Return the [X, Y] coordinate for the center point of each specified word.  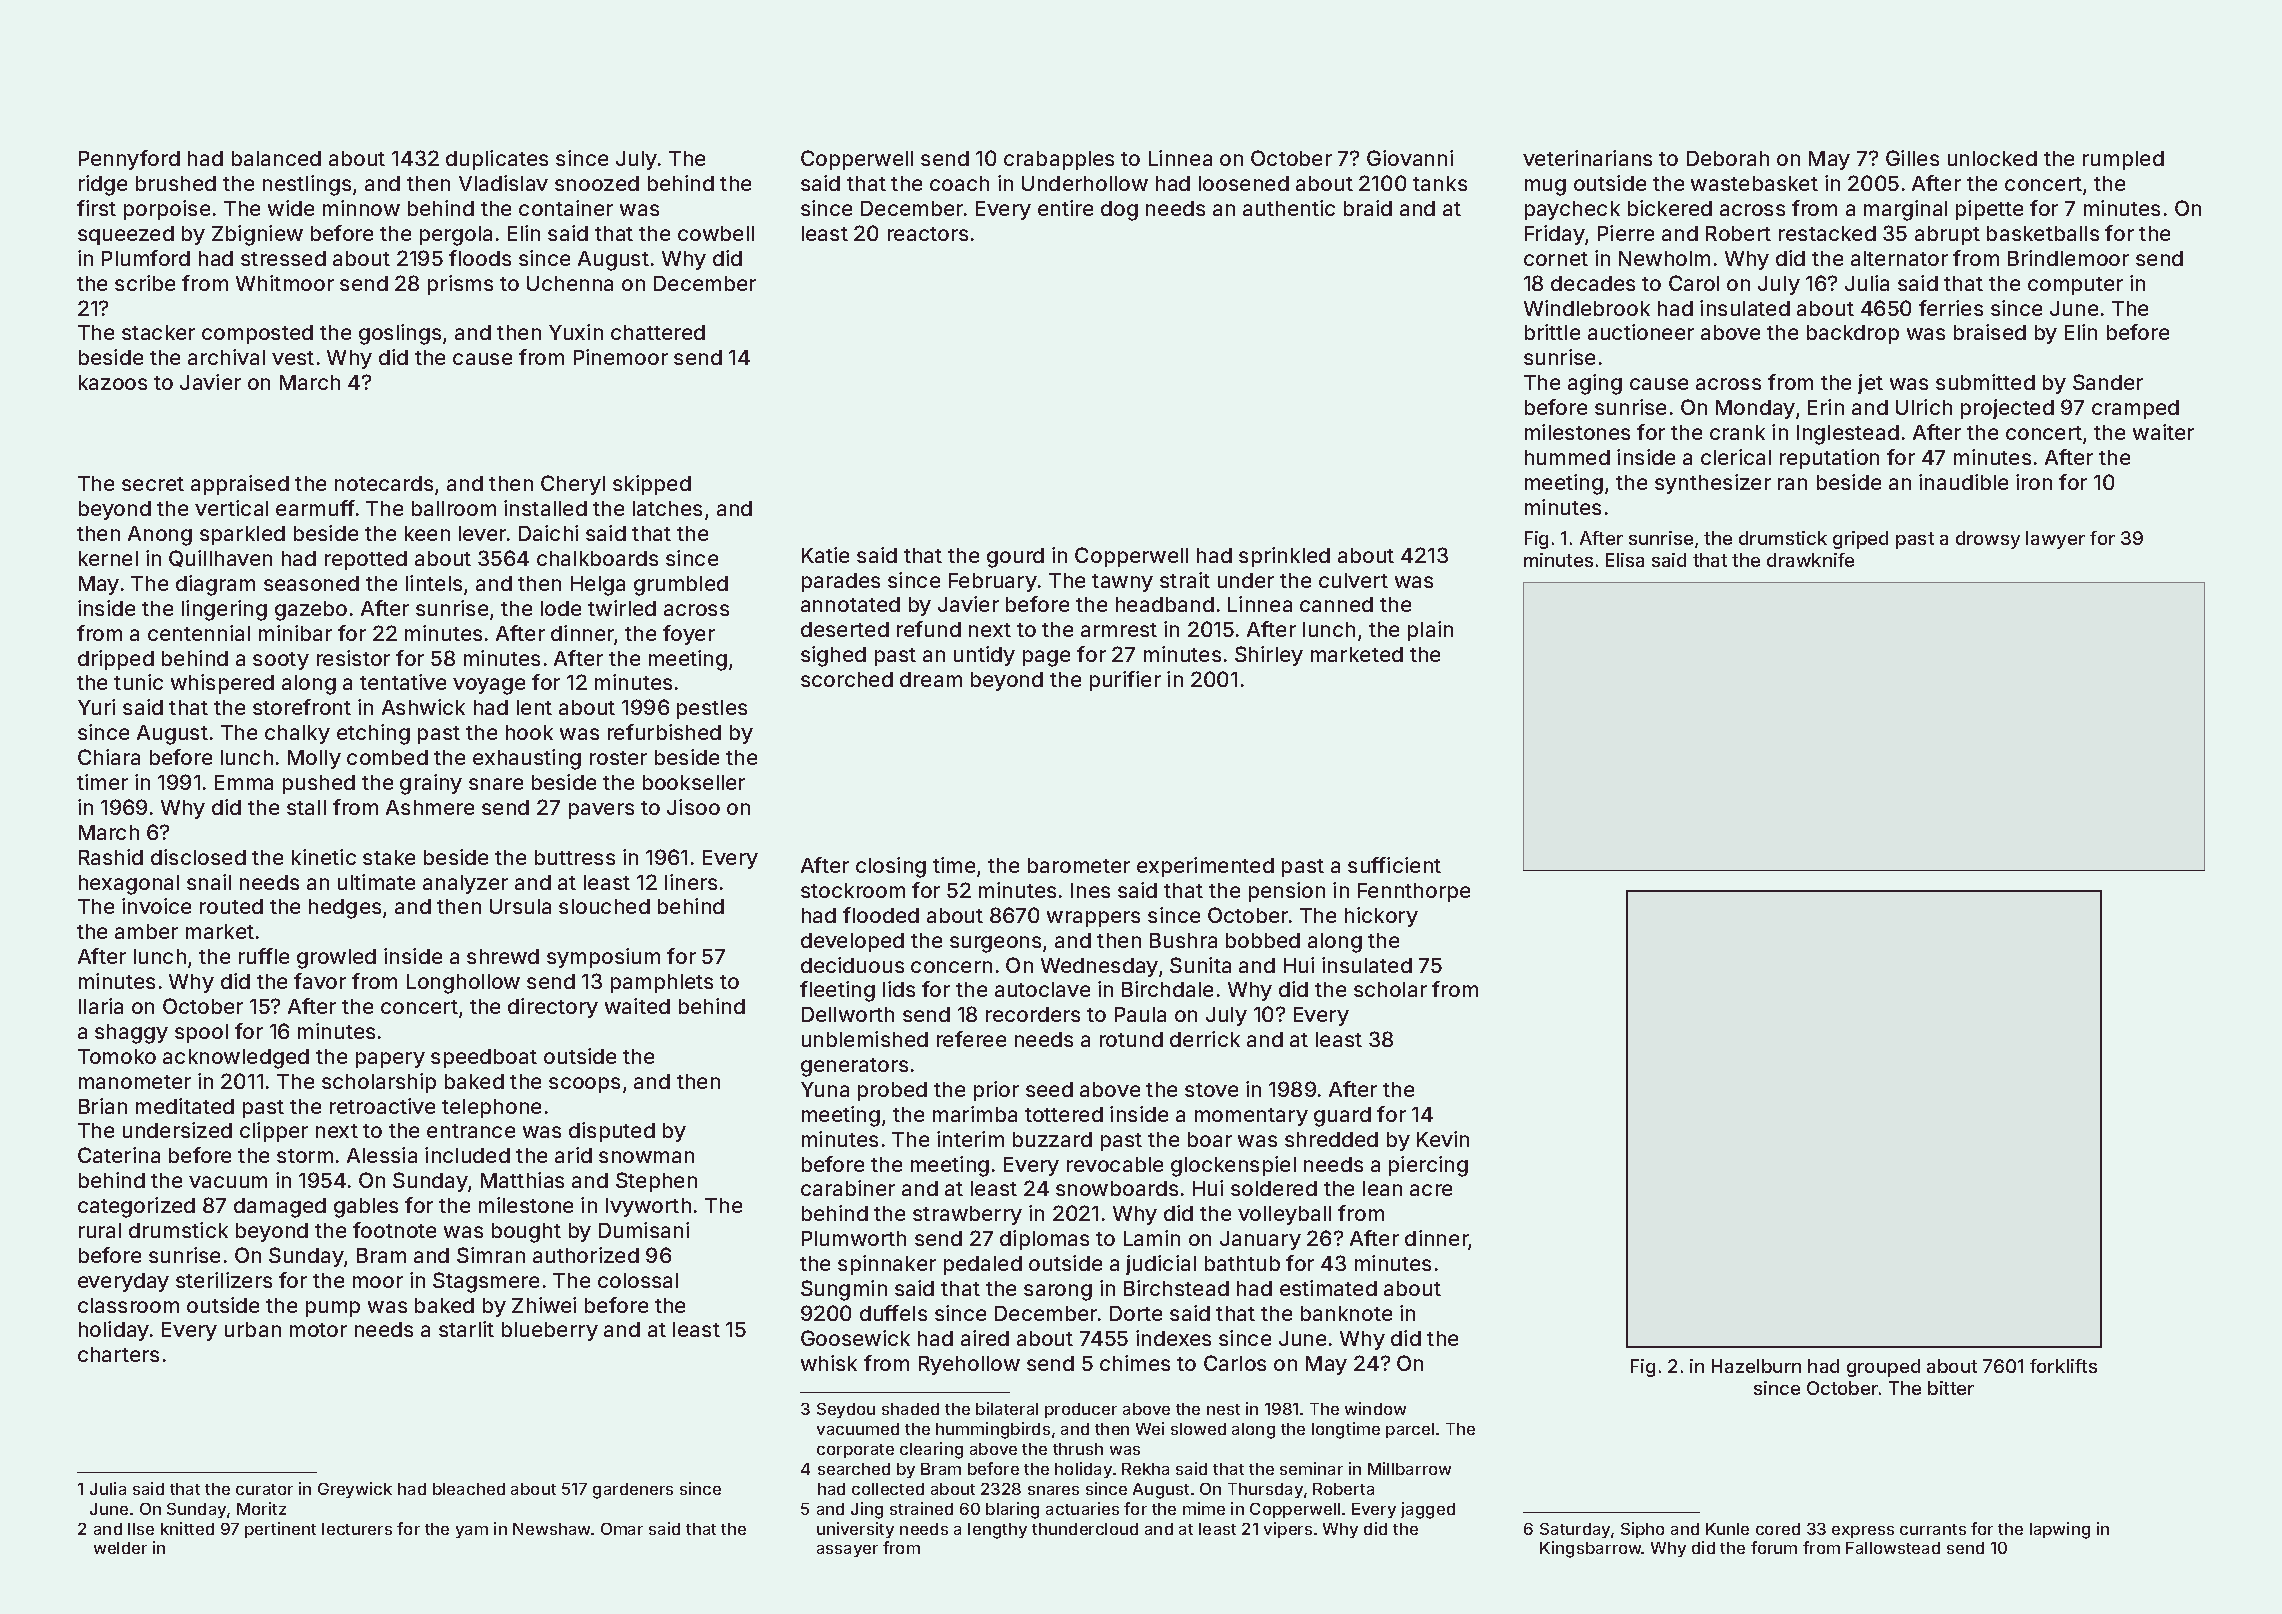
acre [1431, 1190]
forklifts [2063, 1366]
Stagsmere [486, 1282]
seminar [1311, 1468]
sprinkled [1284, 557]
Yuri [96, 707]
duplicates [497, 160]
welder [120, 1548]
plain [1430, 631]
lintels [434, 583]
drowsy [1988, 540]
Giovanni [1410, 158]
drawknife [1810, 560]
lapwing [2060, 1530]
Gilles [1912, 158]
